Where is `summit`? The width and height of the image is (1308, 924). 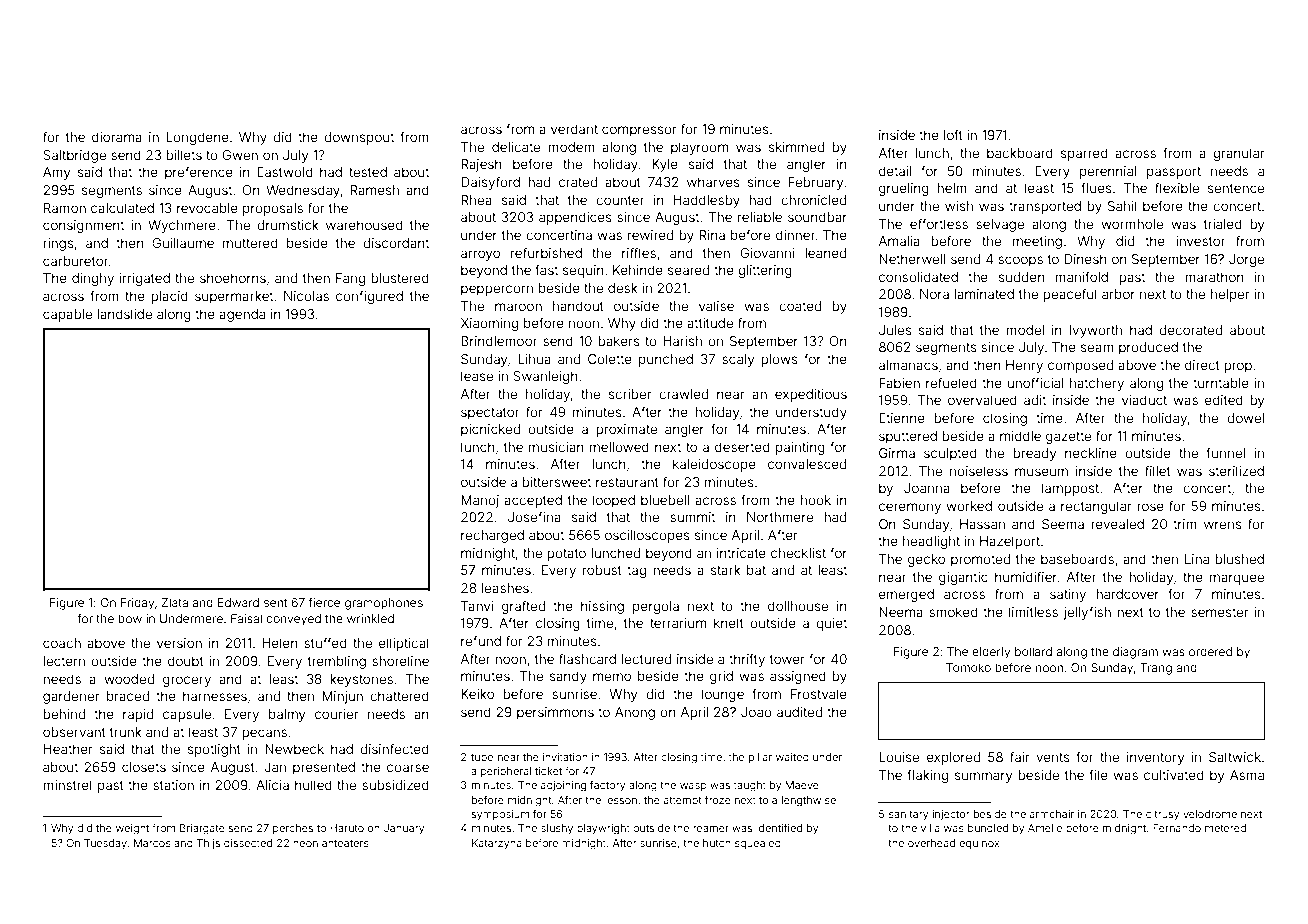 summit is located at coordinates (692, 517).
